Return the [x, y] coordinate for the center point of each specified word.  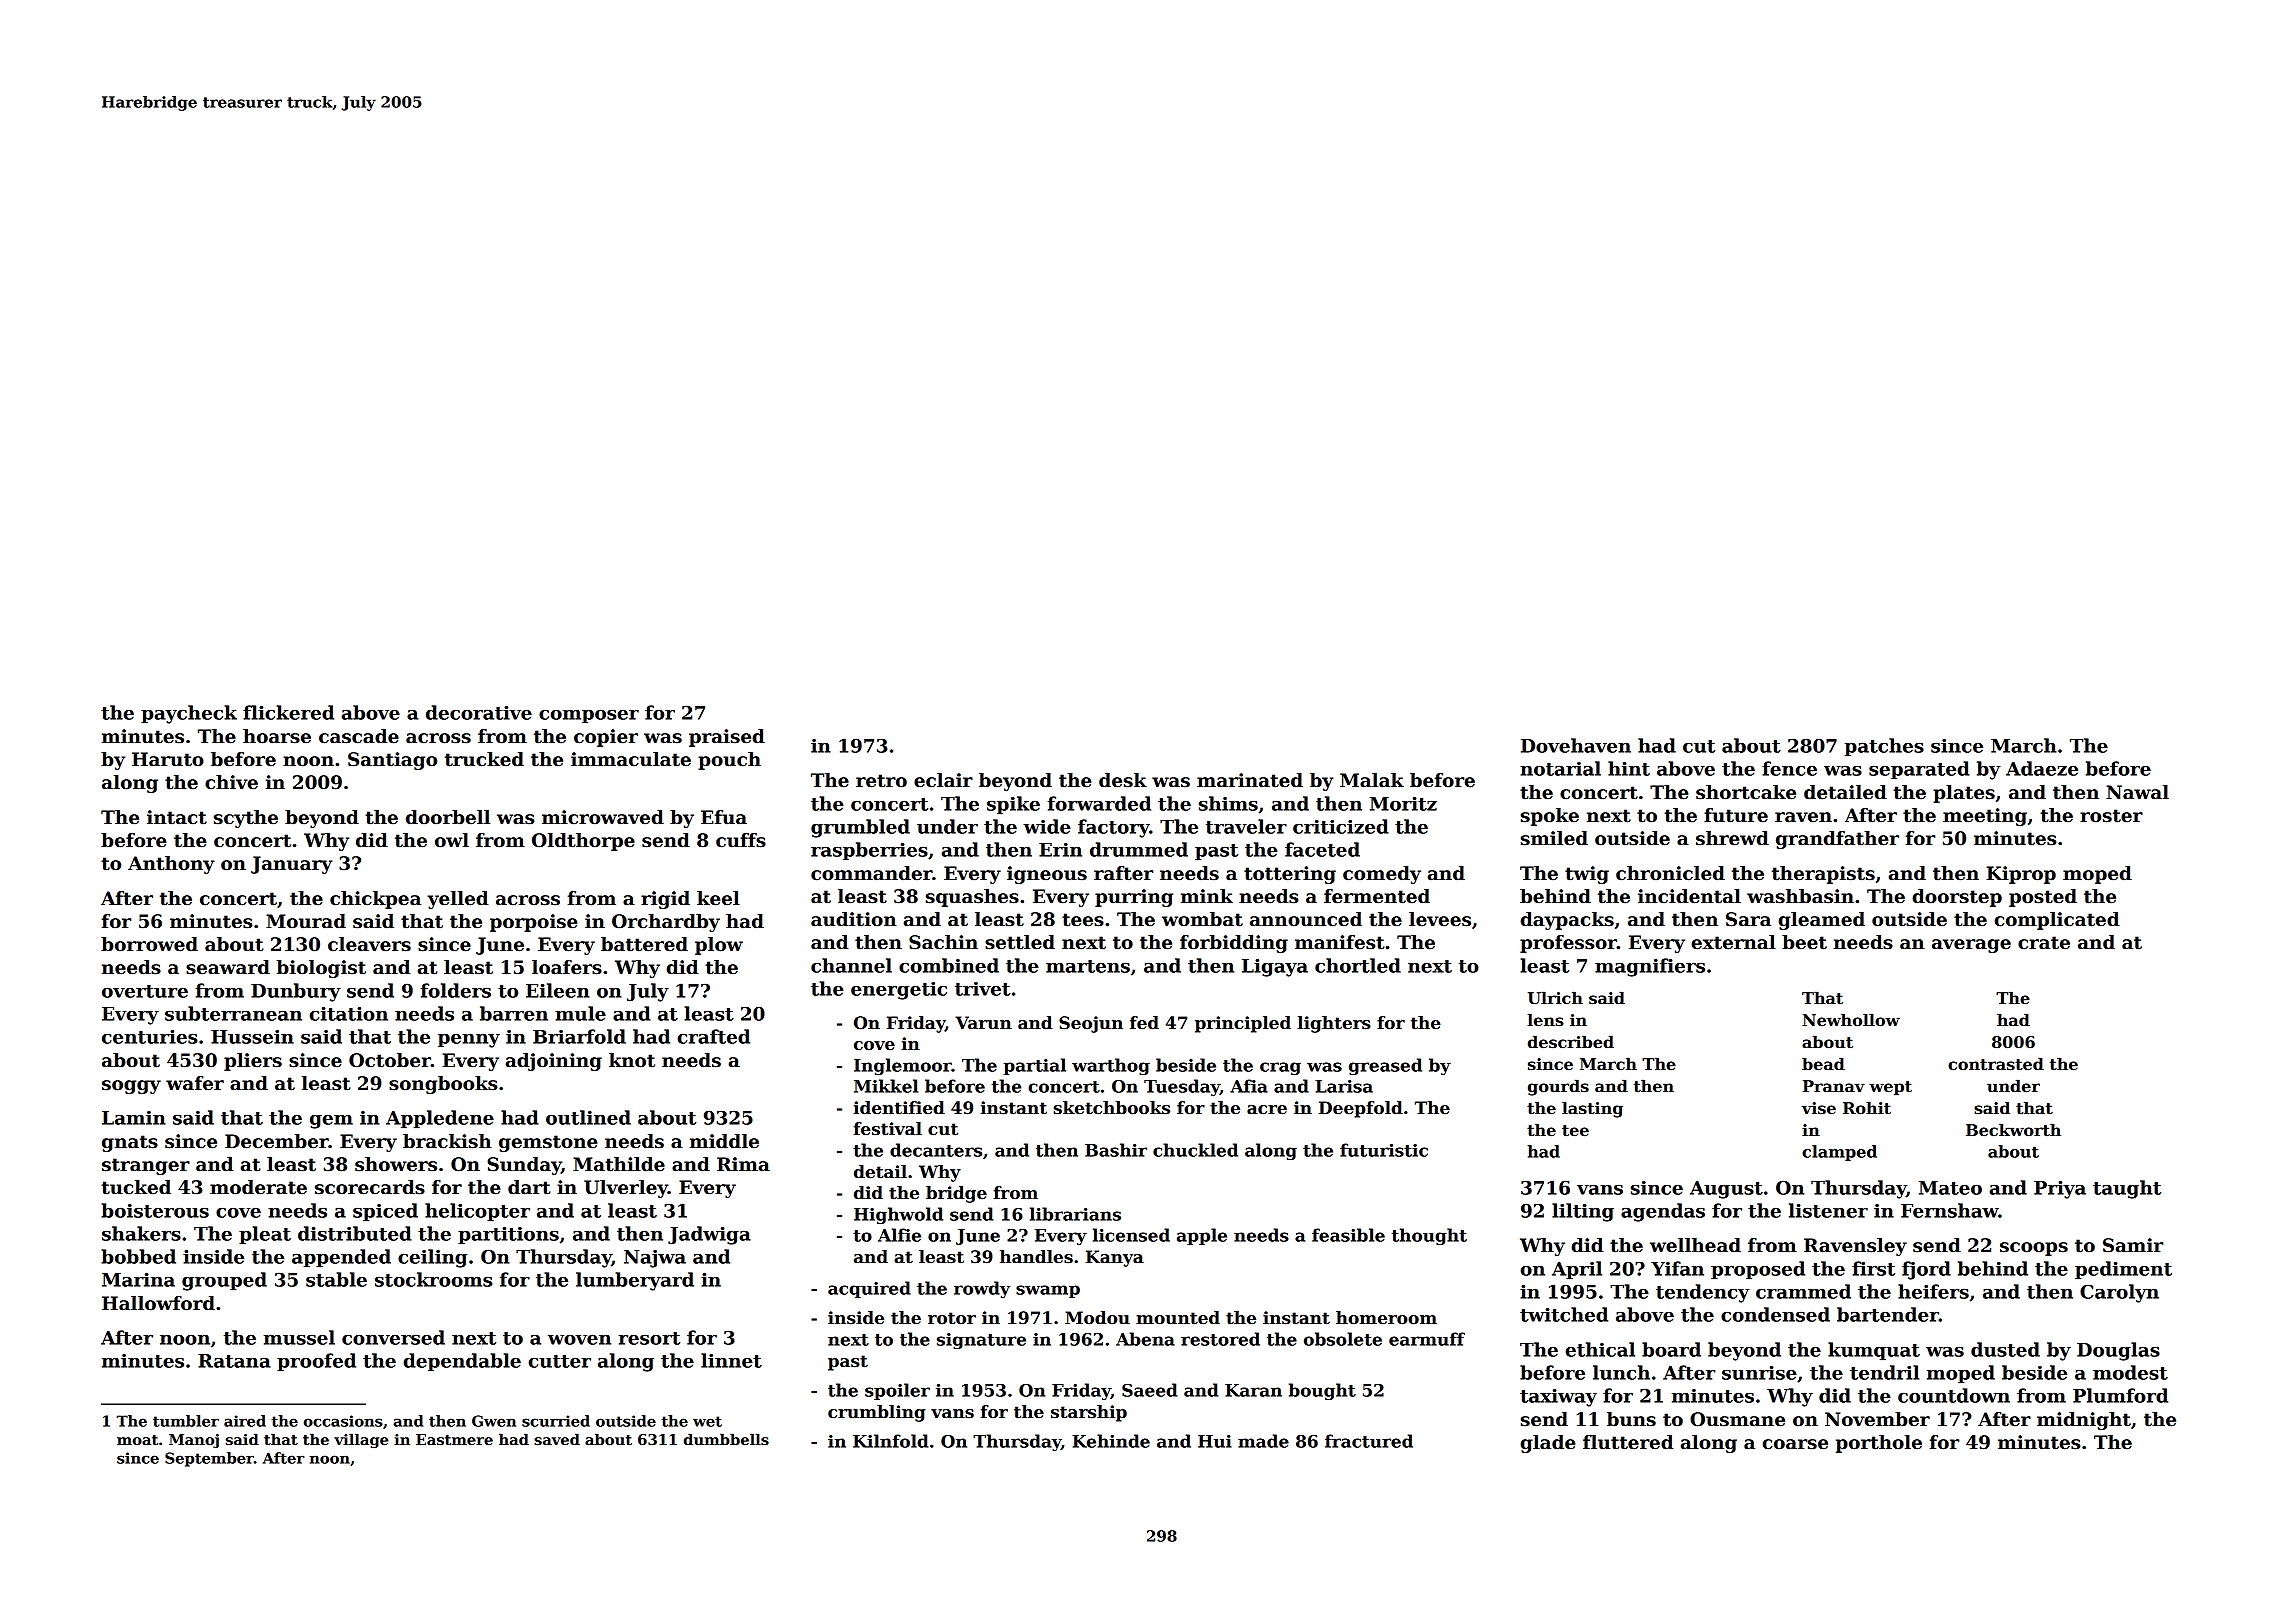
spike [1013, 805]
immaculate [631, 759]
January [292, 865]
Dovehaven [1576, 745]
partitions [508, 1235]
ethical [1600, 1349]
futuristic [1384, 1150]
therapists [1823, 875]
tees [1083, 920]
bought [1322, 1391]
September [209, 1459]
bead [1823, 1064]
